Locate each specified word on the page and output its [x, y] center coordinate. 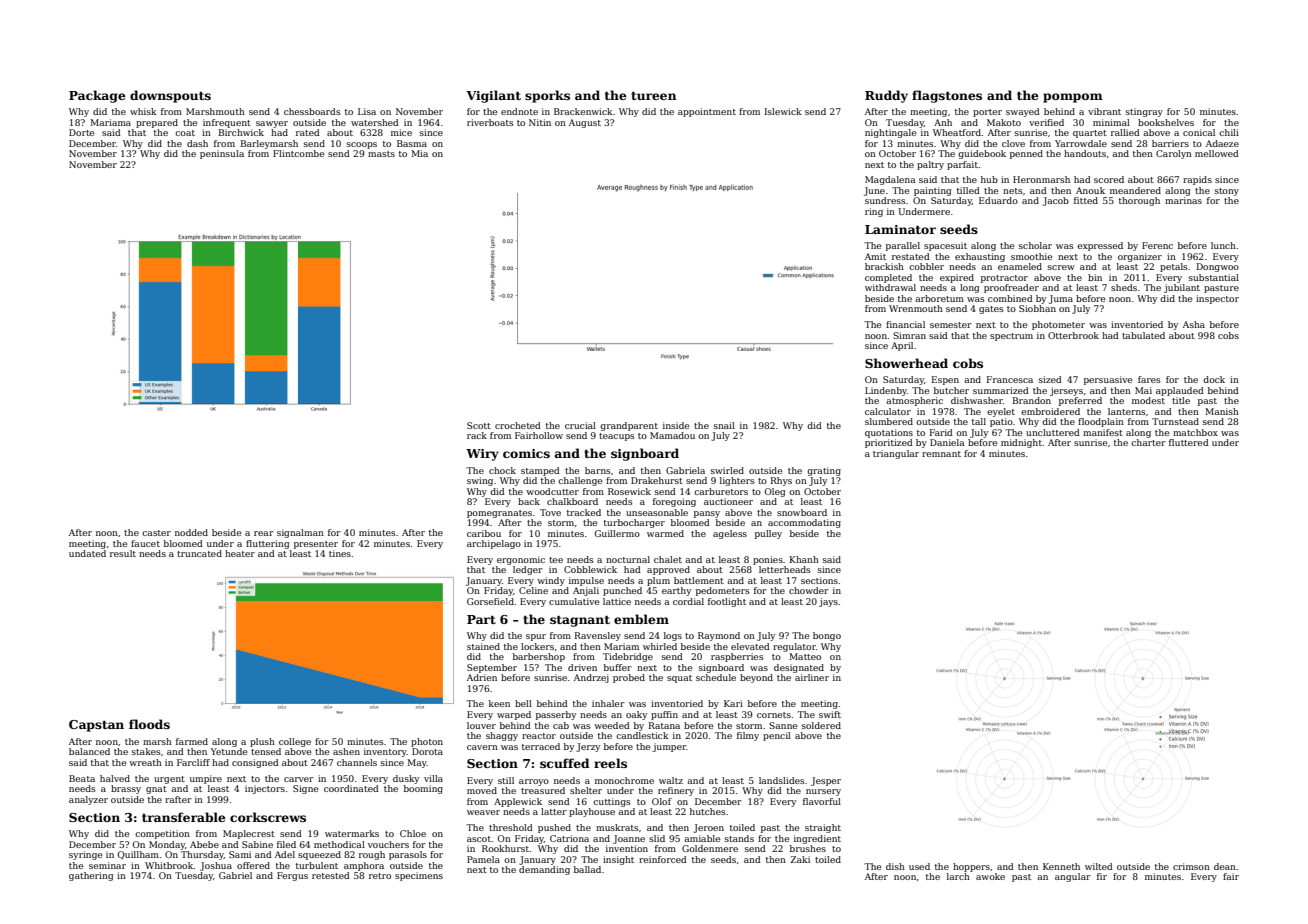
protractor [1004, 279]
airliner [812, 677]
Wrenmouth [916, 308]
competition [162, 834]
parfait [962, 165]
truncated [199, 553]
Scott [479, 425]
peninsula [222, 154]
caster [156, 533]
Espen [945, 380]
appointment [707, 112]
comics [526, 453]
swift [830, 714]
